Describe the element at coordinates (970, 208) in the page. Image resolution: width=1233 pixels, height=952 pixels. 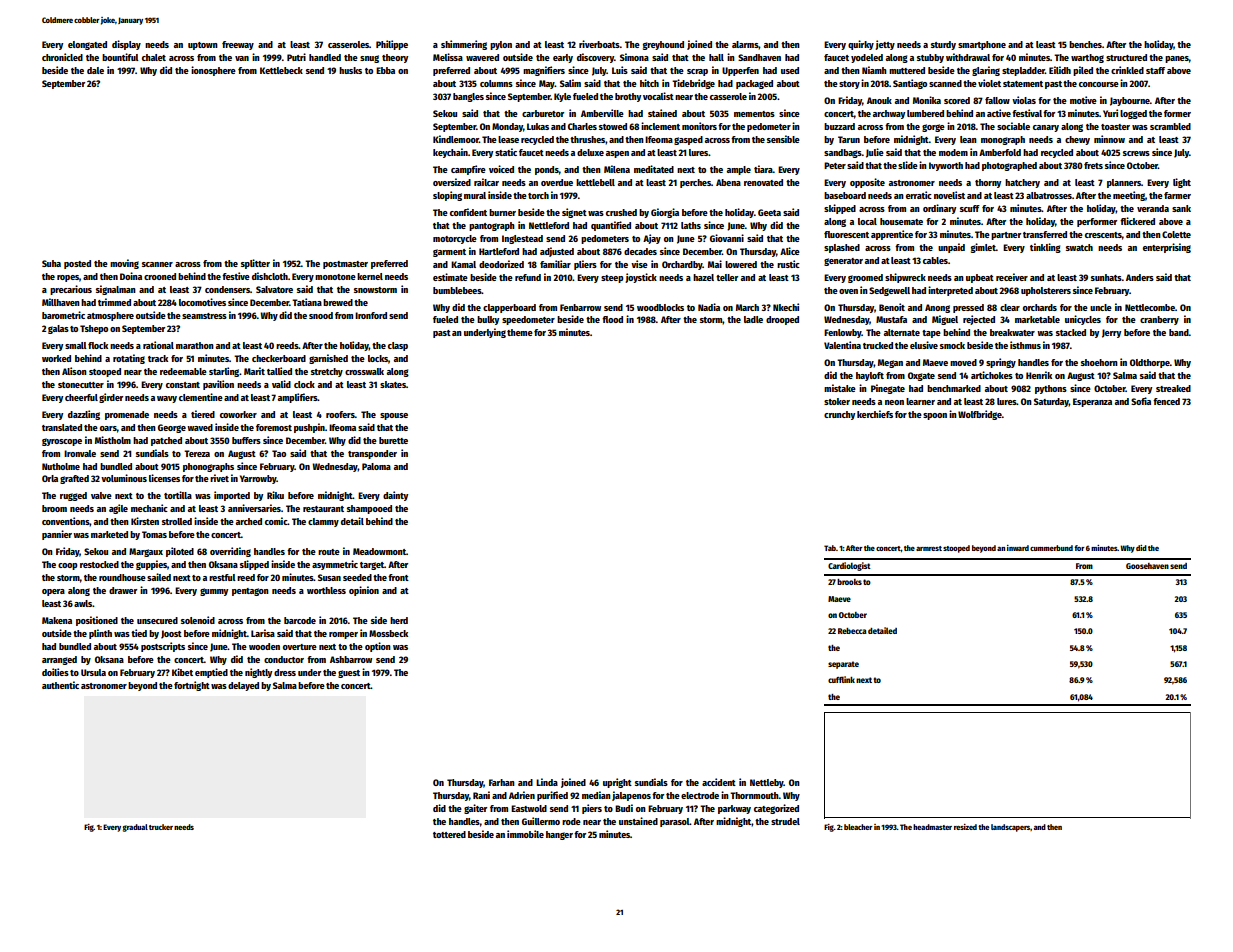
I see `scuff` at that location.
